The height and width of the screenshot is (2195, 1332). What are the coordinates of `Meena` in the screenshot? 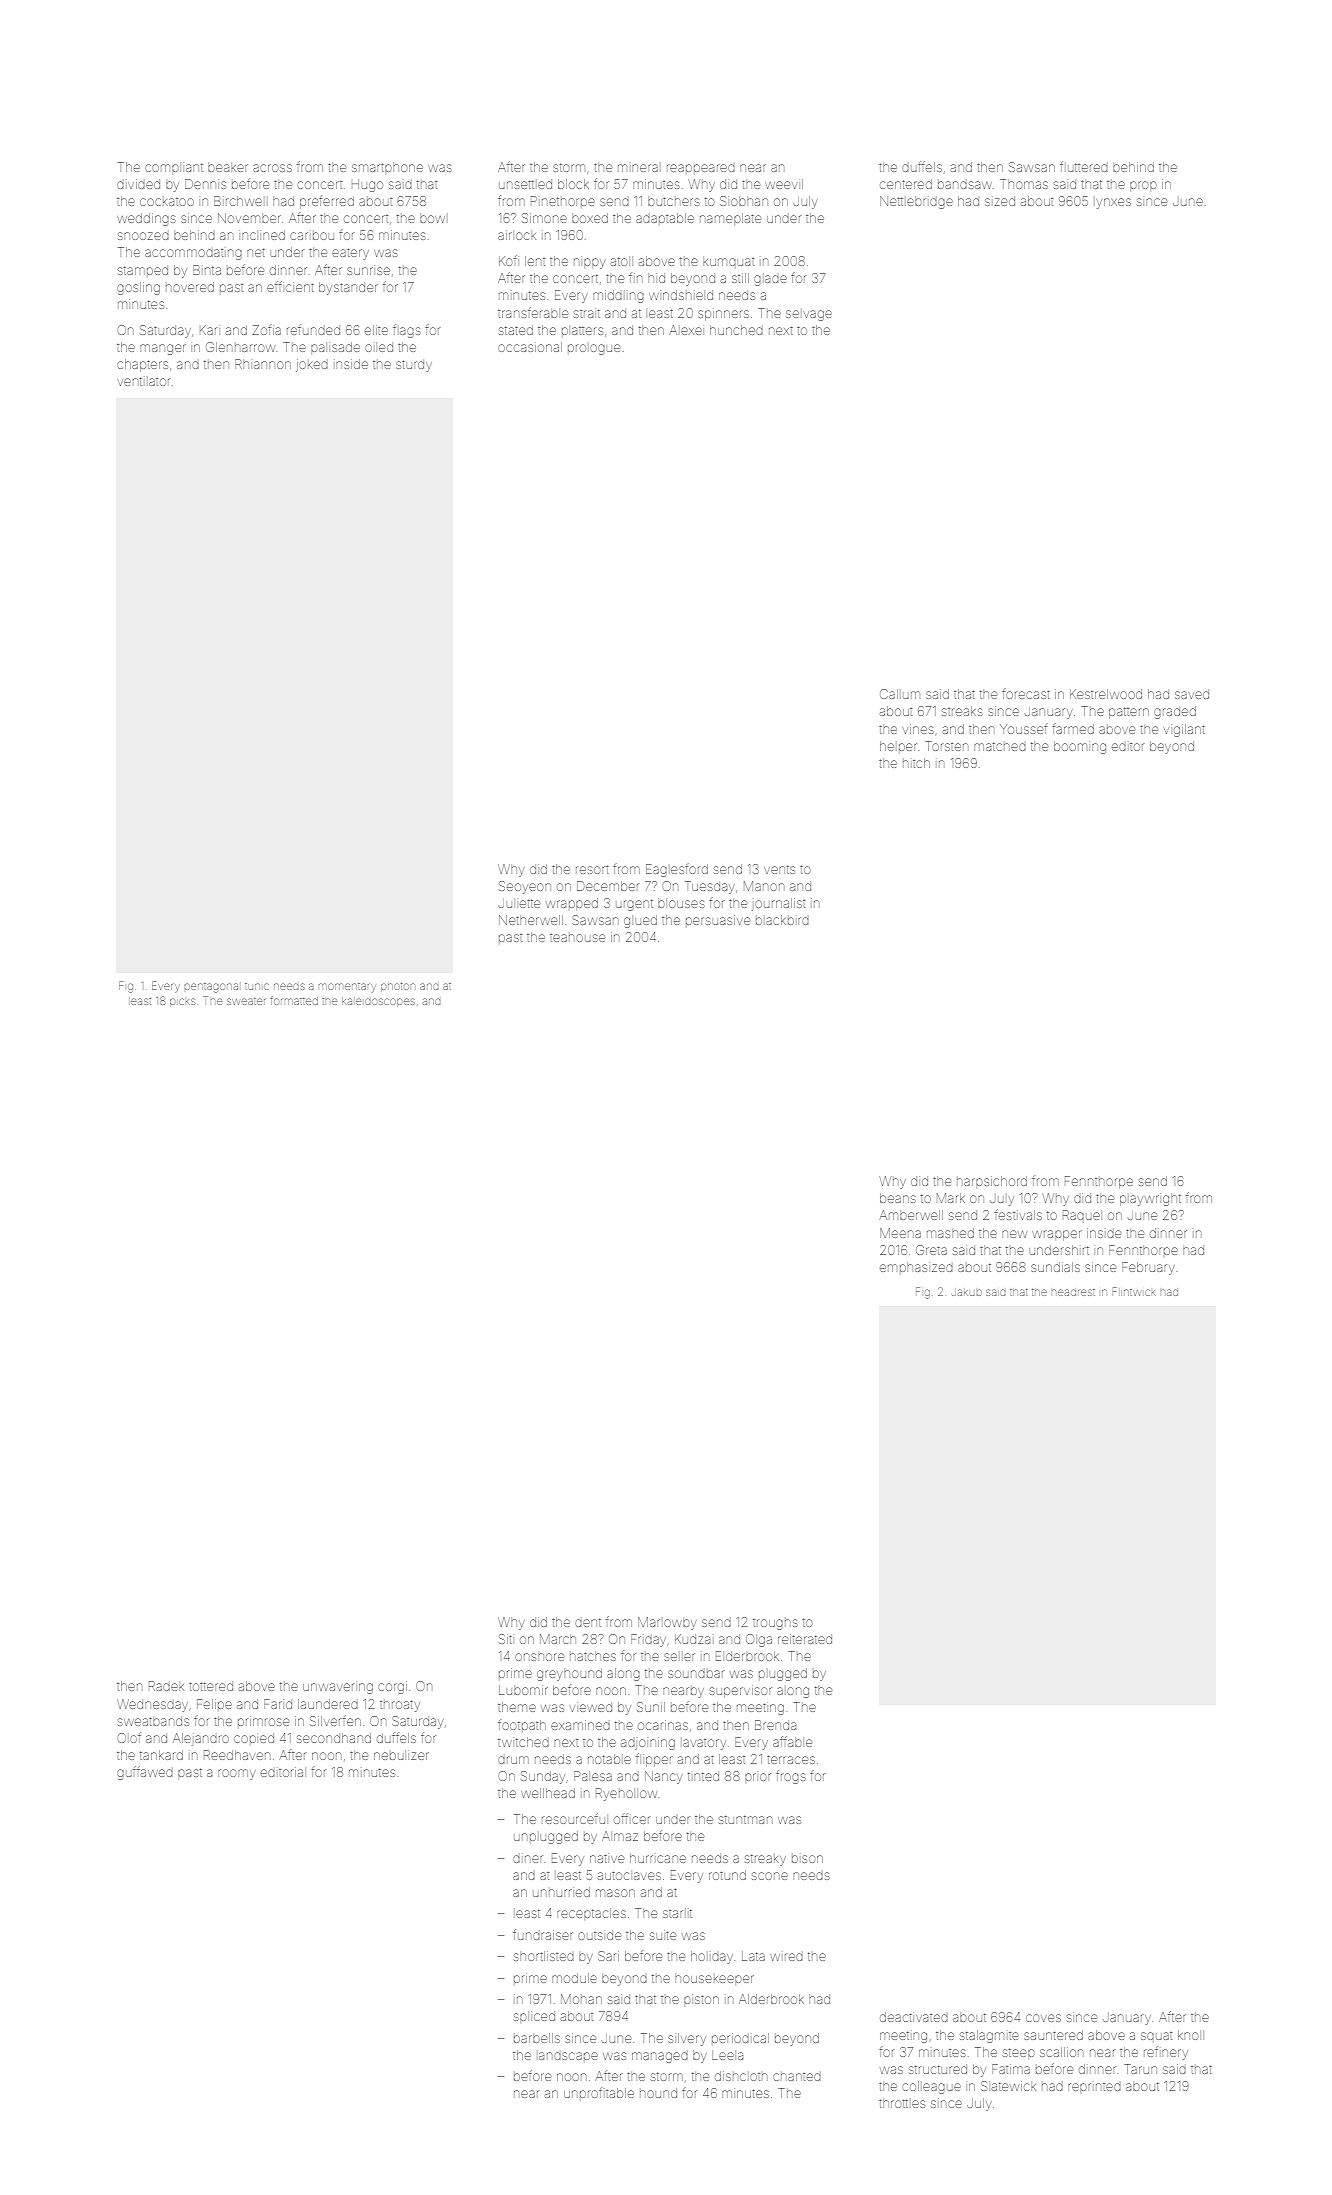 It's located at (900, 1233).
